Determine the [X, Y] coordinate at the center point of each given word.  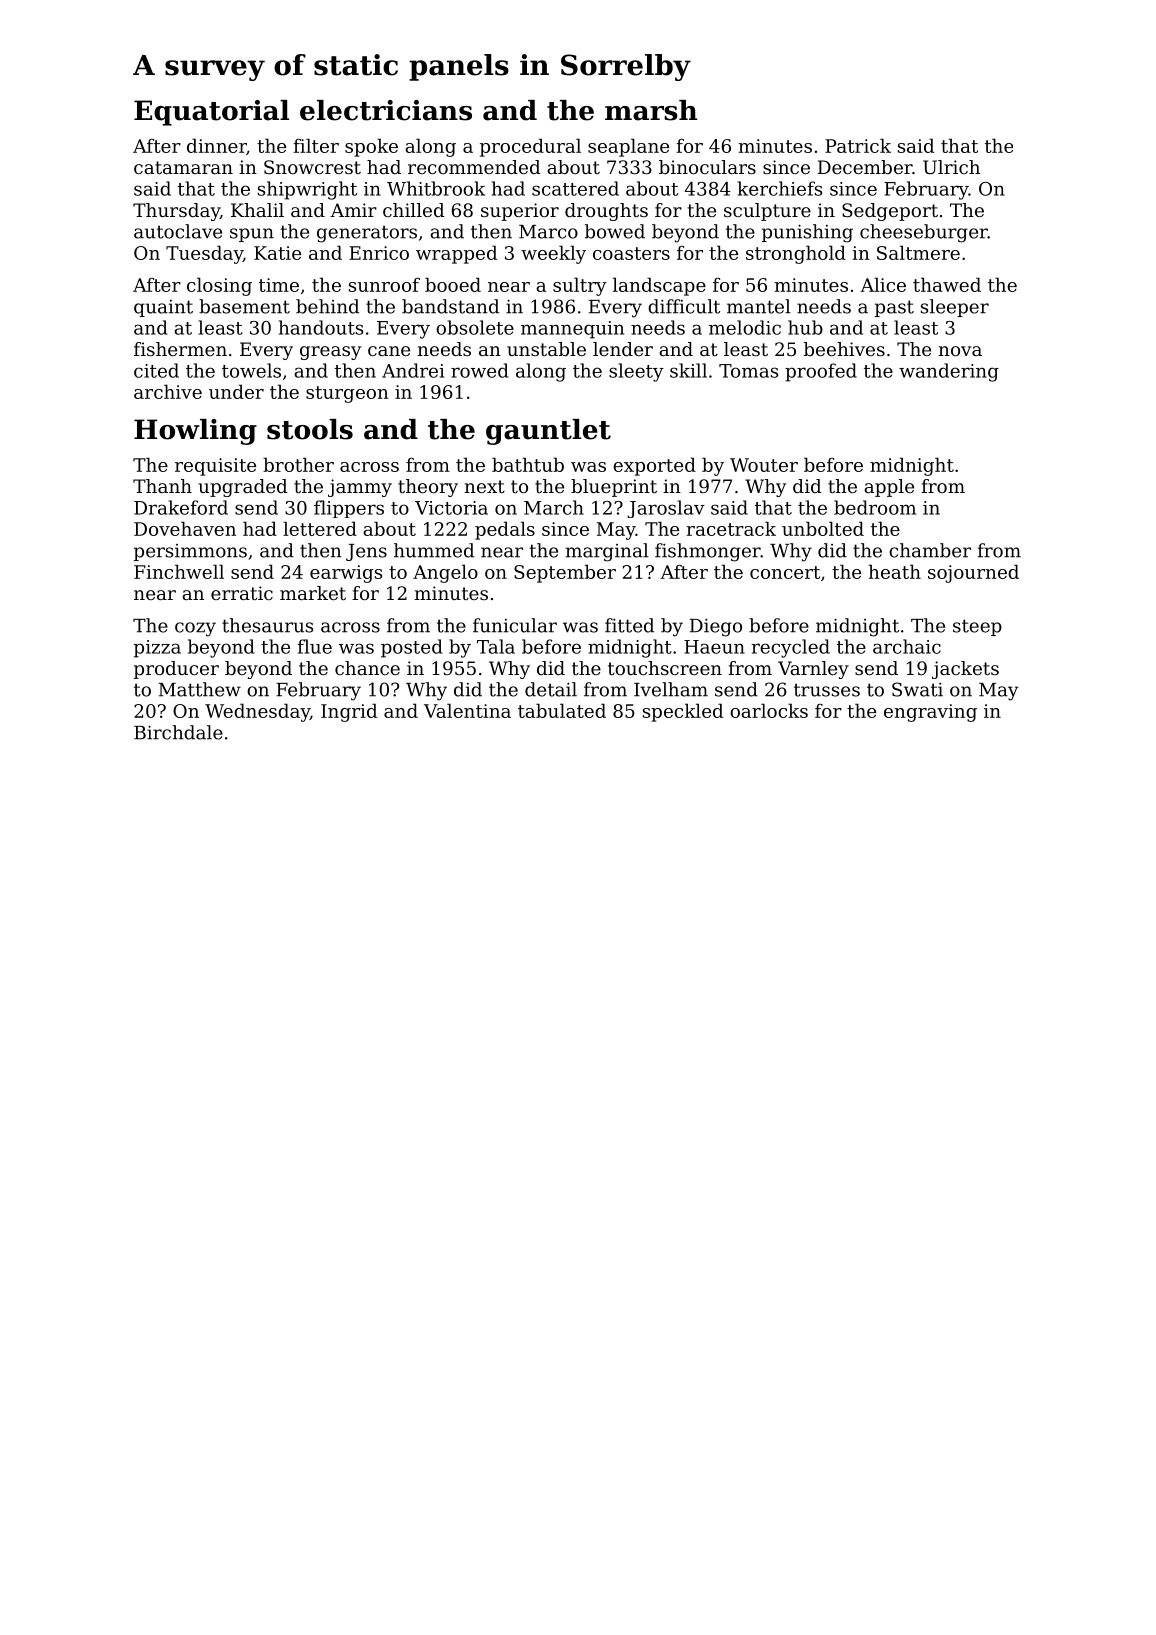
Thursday [176, 212]
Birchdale [178, 732]
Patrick [858, 145]
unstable [546, 349]
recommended [474, 167]
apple [889, 488]
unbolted [823, 528]
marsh [651, 110]
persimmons [190, 552]
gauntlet [548, 432]
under [236, 391]
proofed [821, 372]
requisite [215, 467]
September [565, 573]
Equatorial [211, 113]
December [865, 167]
